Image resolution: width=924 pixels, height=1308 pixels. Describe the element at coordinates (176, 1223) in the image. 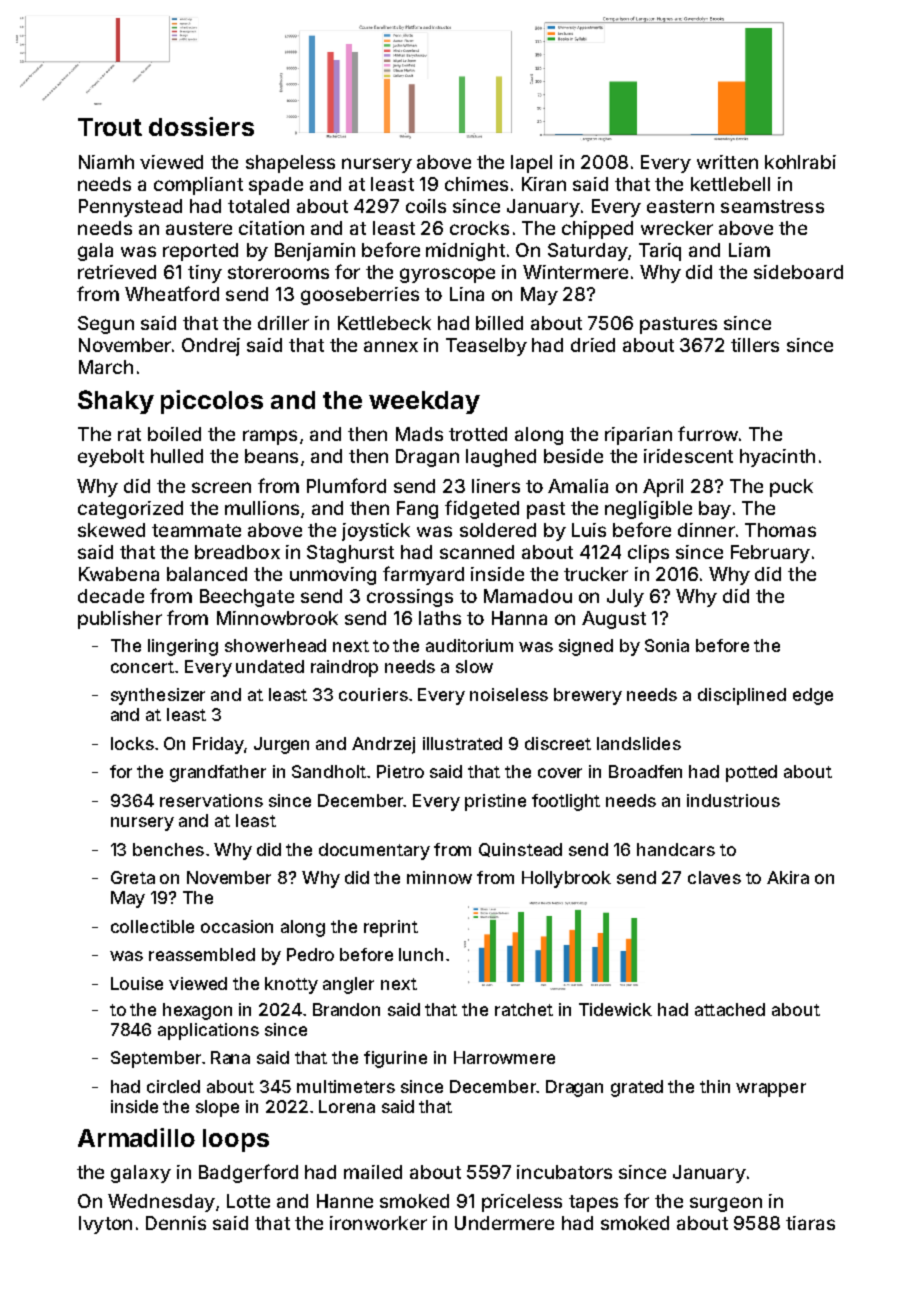

I see `Dennis` at that location.
